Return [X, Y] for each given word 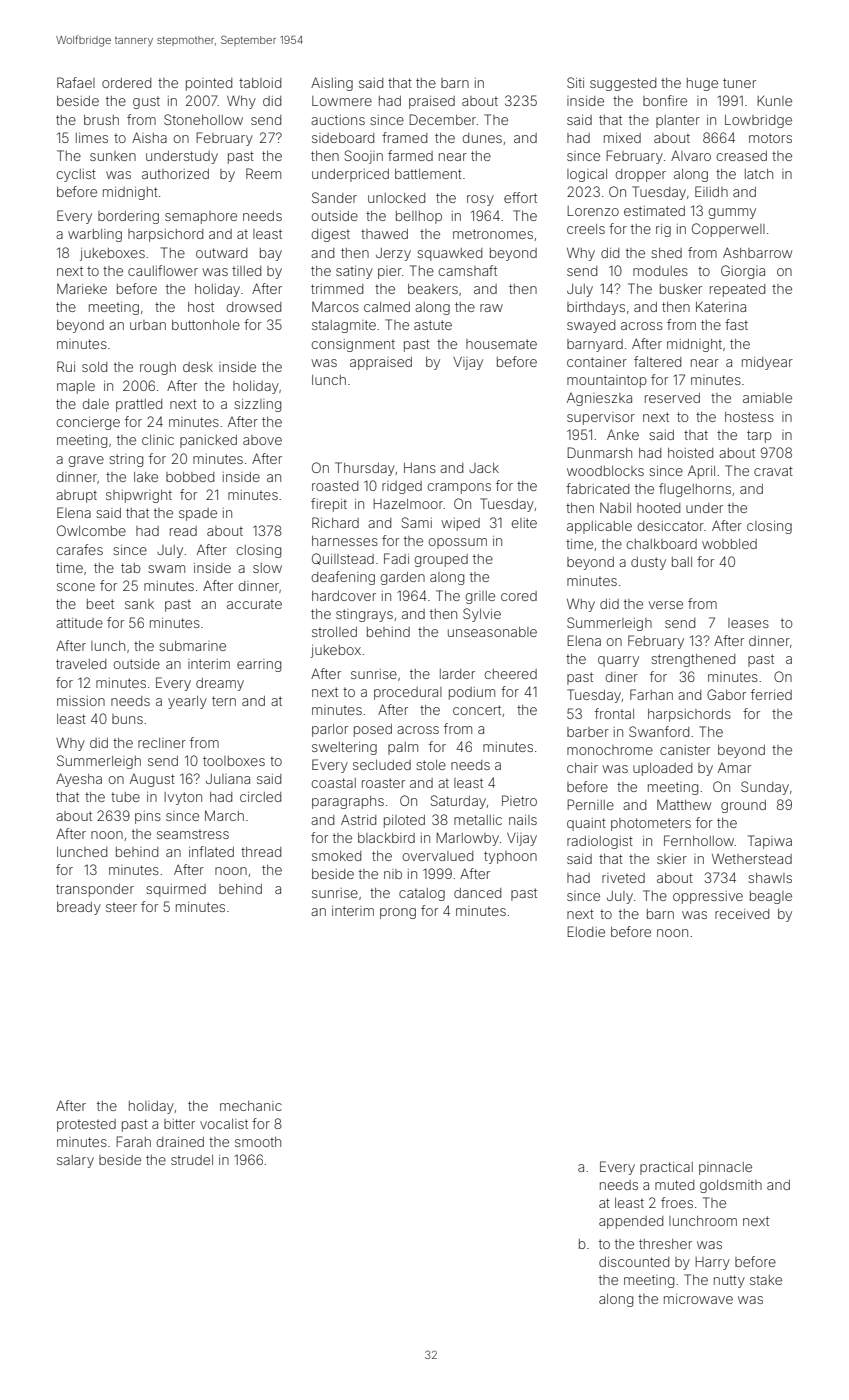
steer [121, 907]
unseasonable [492, 632]
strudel [192, 1160]
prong [398, 913]
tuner [739, 83]
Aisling [332, 84]
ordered [126, 83]
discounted [634, 1262]
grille [480, 597]
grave [86, 461]
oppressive [708, 897]
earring [259, 665]
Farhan [651, 694]
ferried [771, 694]
